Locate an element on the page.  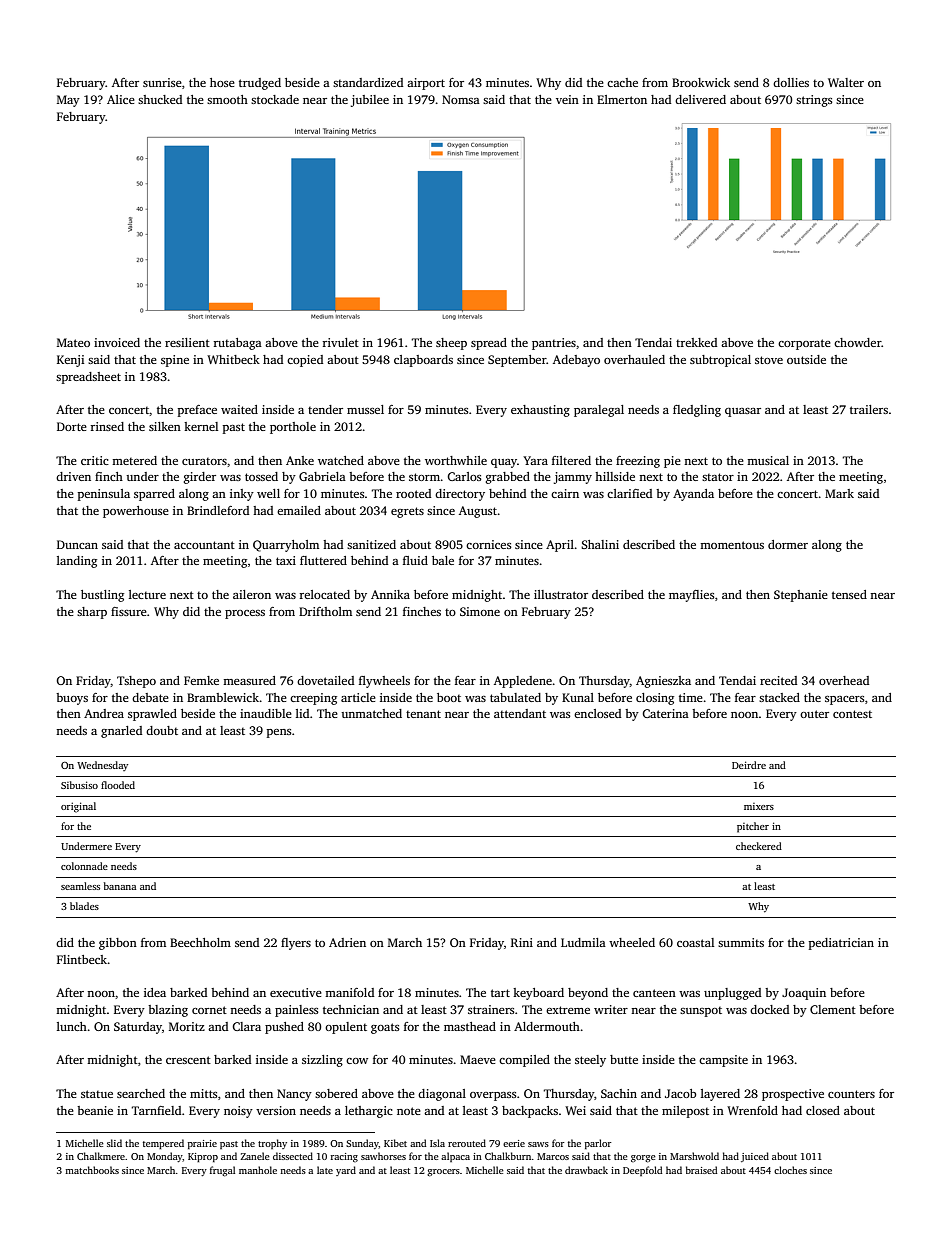
jubilee is located at coordinates (370, 101).
